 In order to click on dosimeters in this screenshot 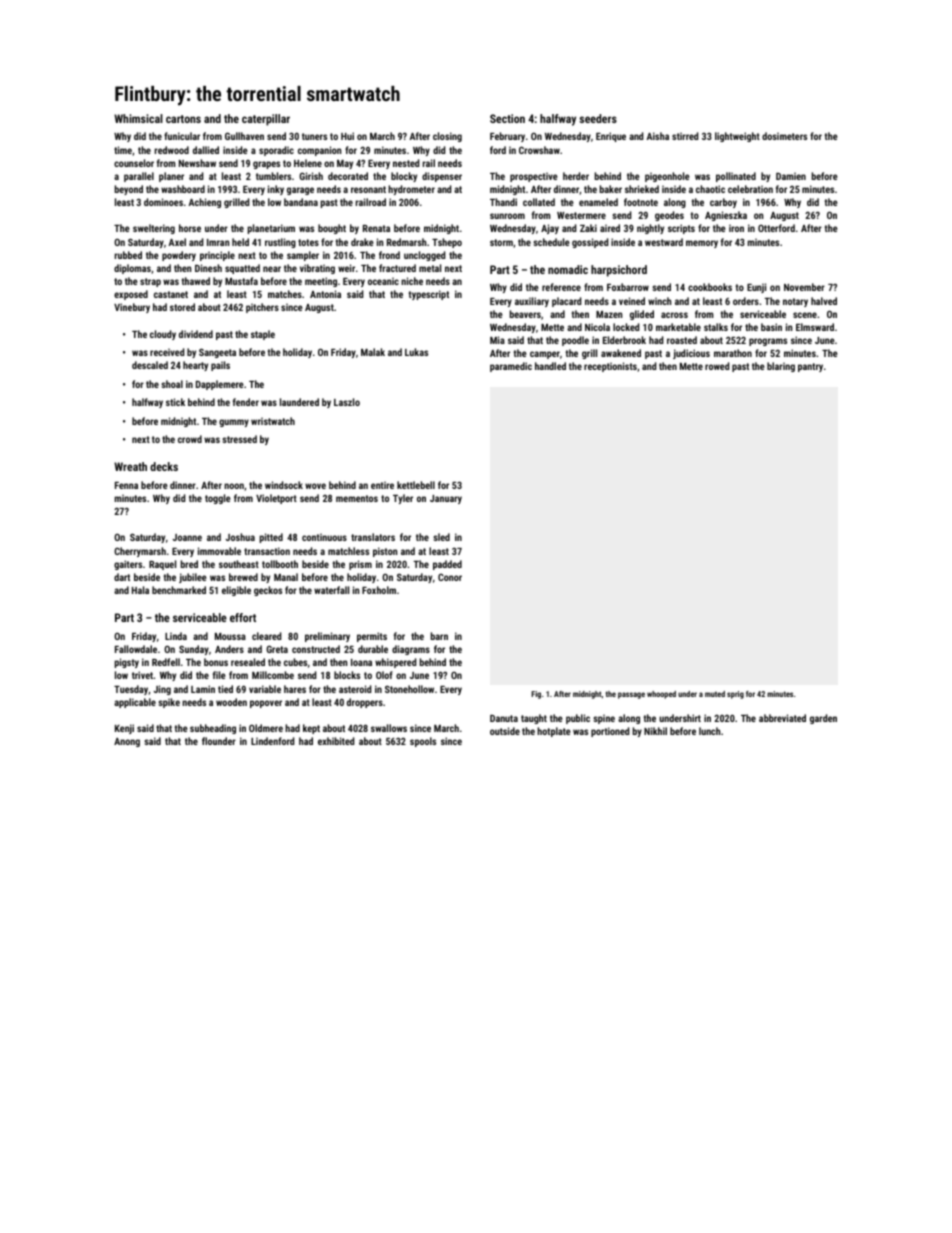, I will do `click(784, 136)`.
